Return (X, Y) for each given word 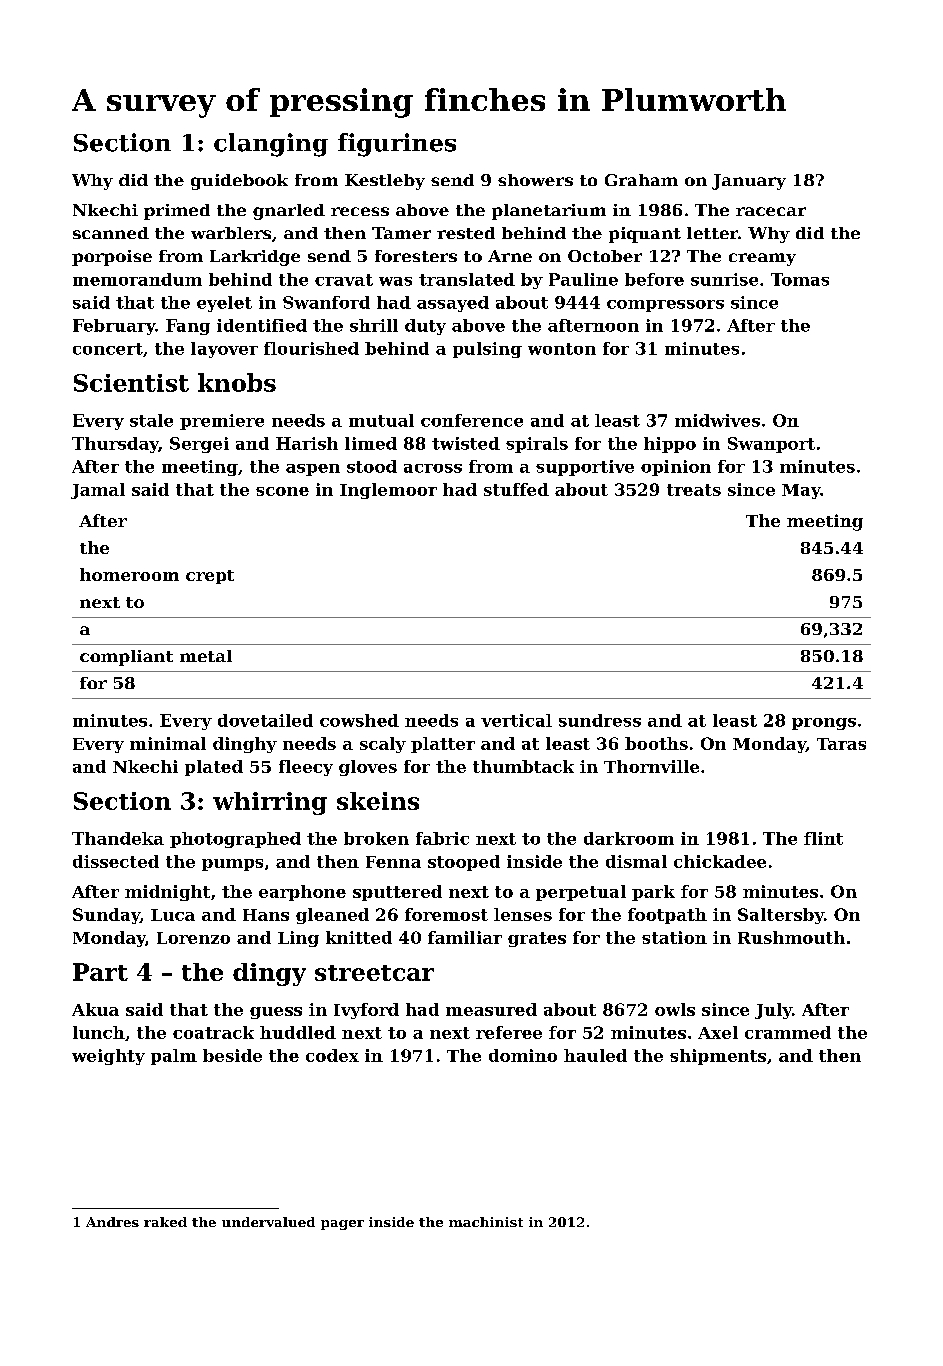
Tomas (800, 279)
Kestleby (385, 182)
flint (823, 838)
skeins (378, 801)
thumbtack (523, 766)
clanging (271, 145)
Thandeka (118, 838)
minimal (168, 743)
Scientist (131, 383)
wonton (562, 349)
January (749, 182)
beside (232, 1055)
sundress (600, 720)
